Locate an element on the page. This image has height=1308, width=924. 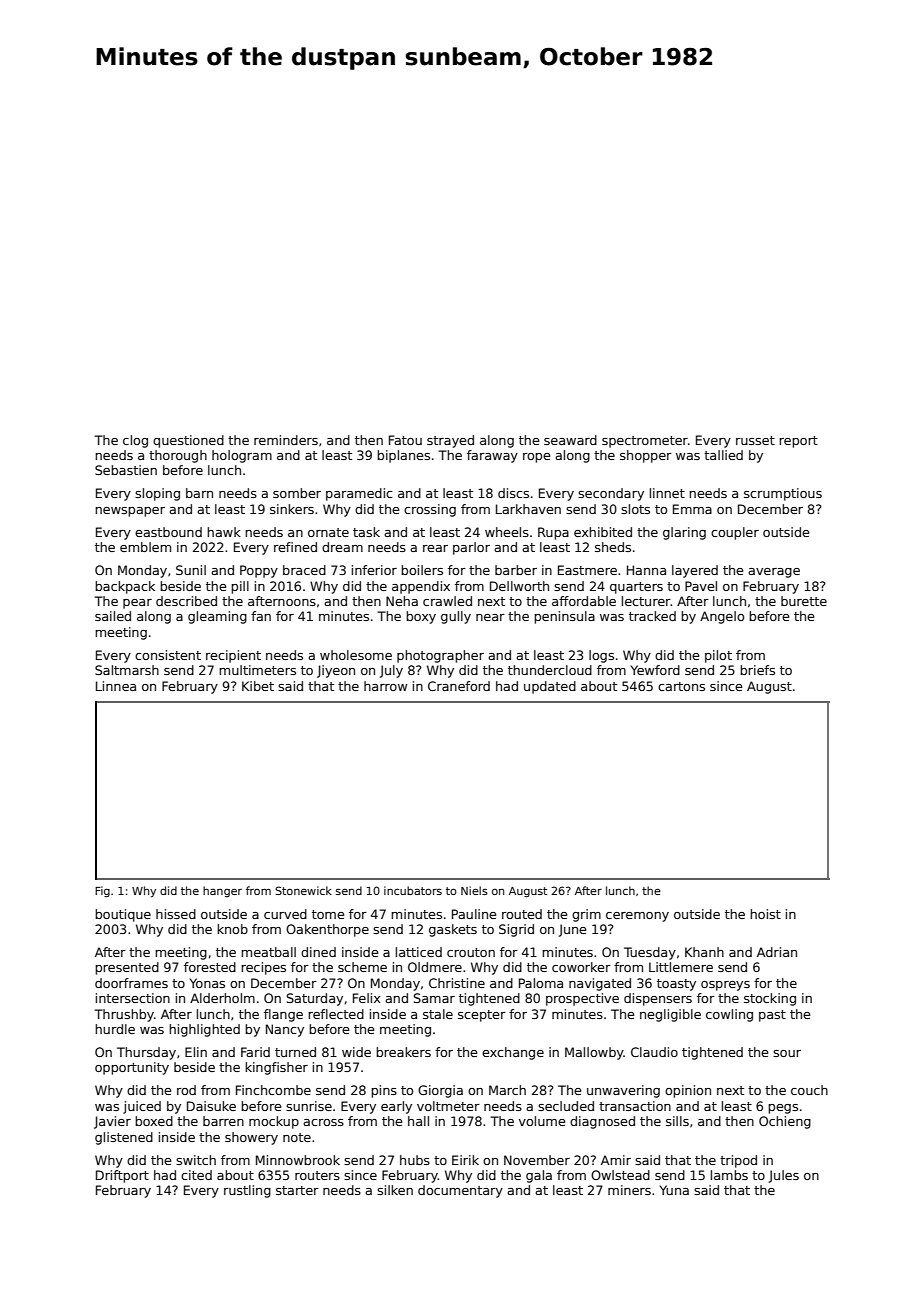
questioned is located at coordinates (188, 441).
